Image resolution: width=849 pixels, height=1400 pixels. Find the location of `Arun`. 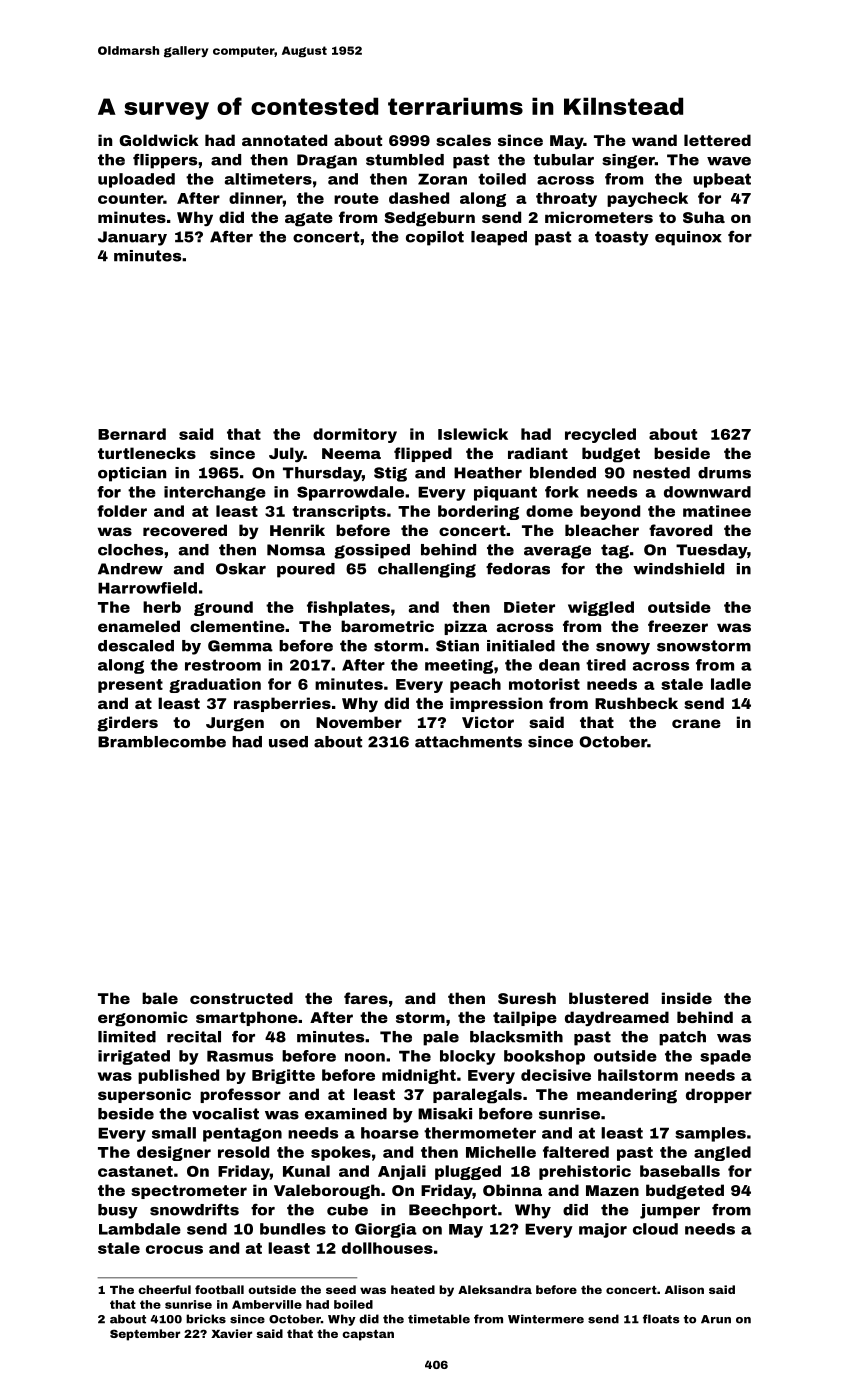

Arun is located at coordinates (716, 1319).
